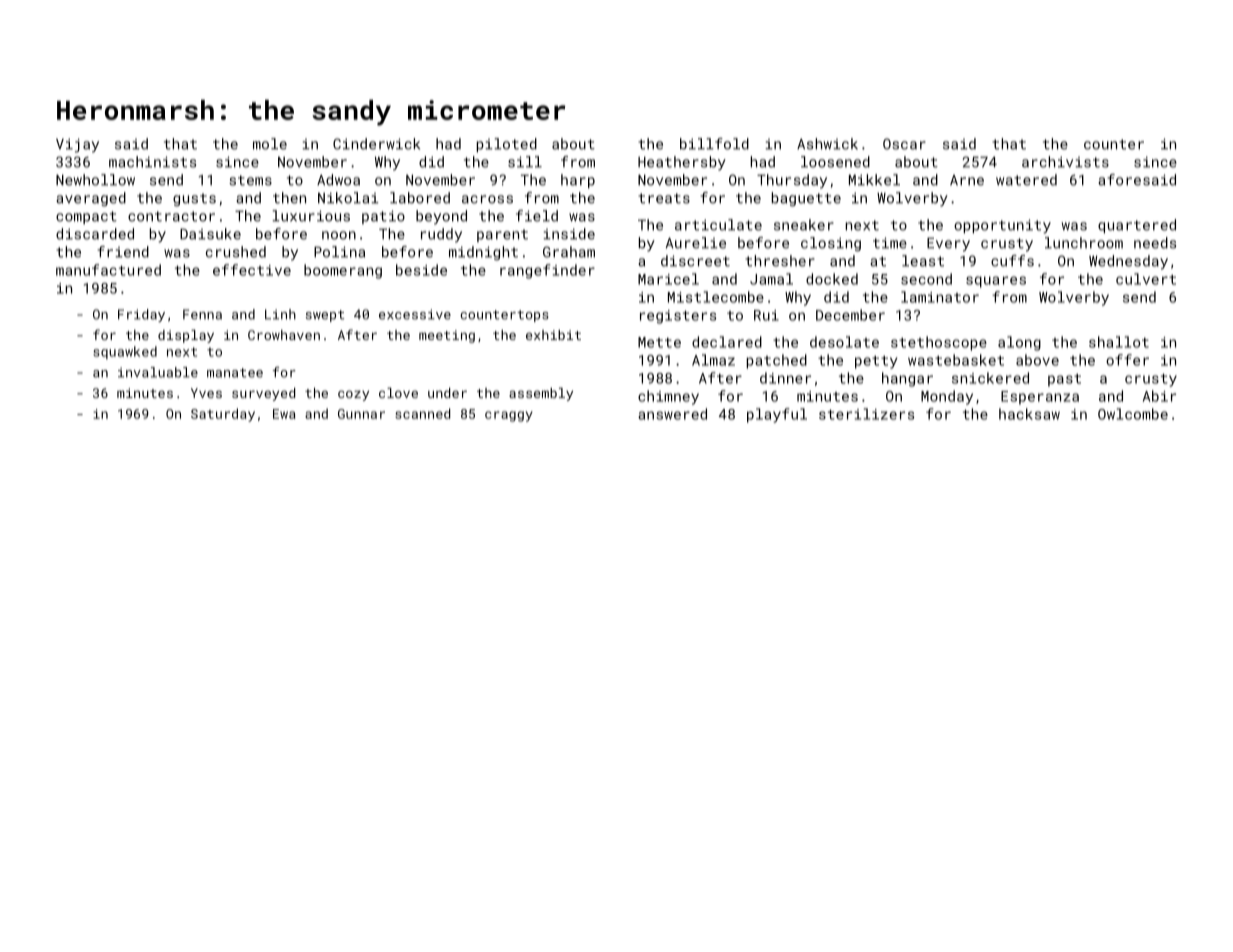 The width and height of the screenshot is (1233, 952). Describe the element at coordinates (152, 162) in the screenshot. I see `machinists` at that location.
